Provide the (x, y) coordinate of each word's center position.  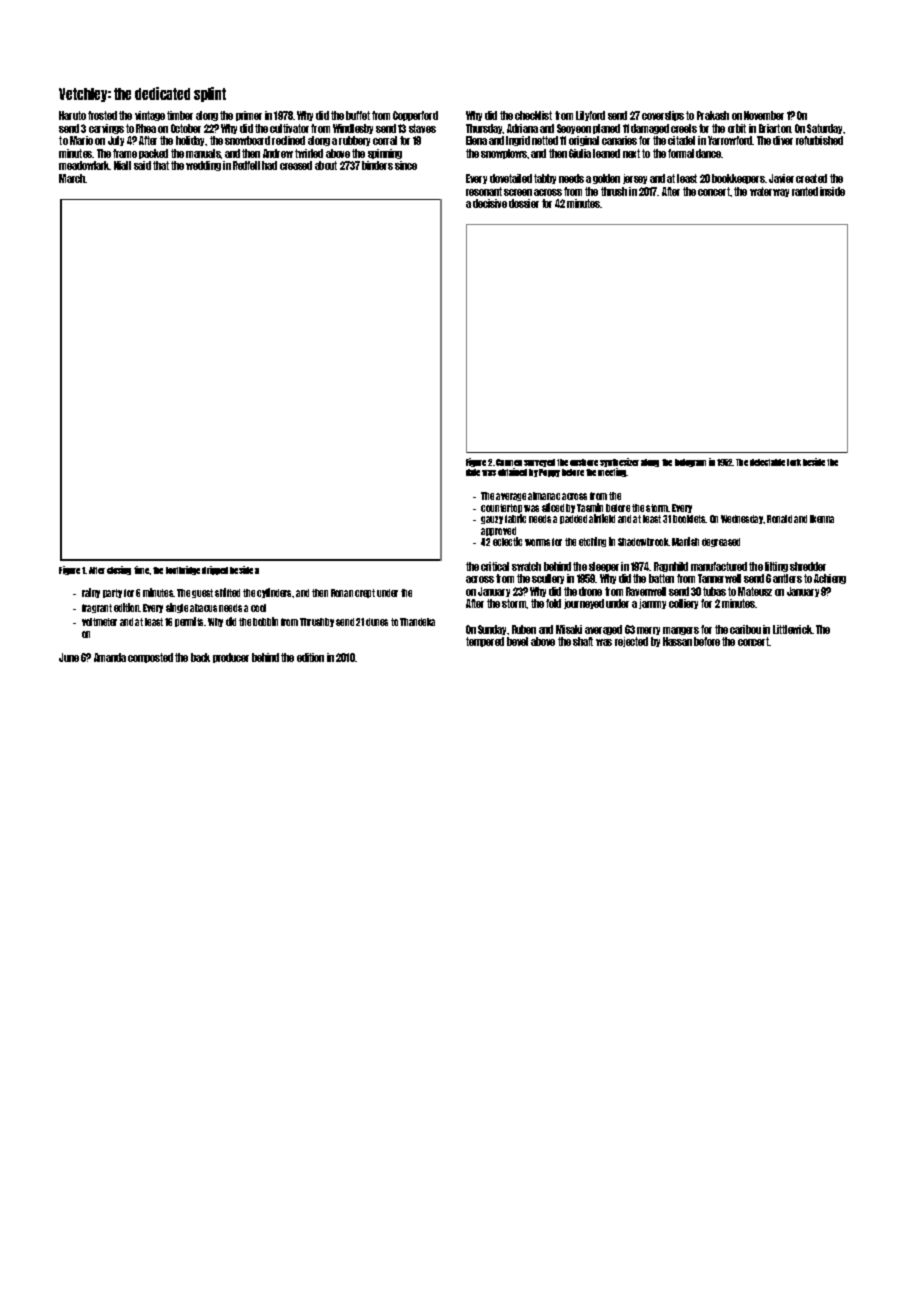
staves (422, 128)
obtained (512, 472)
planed (606, 129)
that (161, 165)
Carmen (509, 462)
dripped (215, 570)
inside (832, 191)
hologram (690, 463)
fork (794, 462)
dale (473, 472)
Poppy (549, 473)
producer (231, 658)
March (72, 178)
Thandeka (417, 622)
